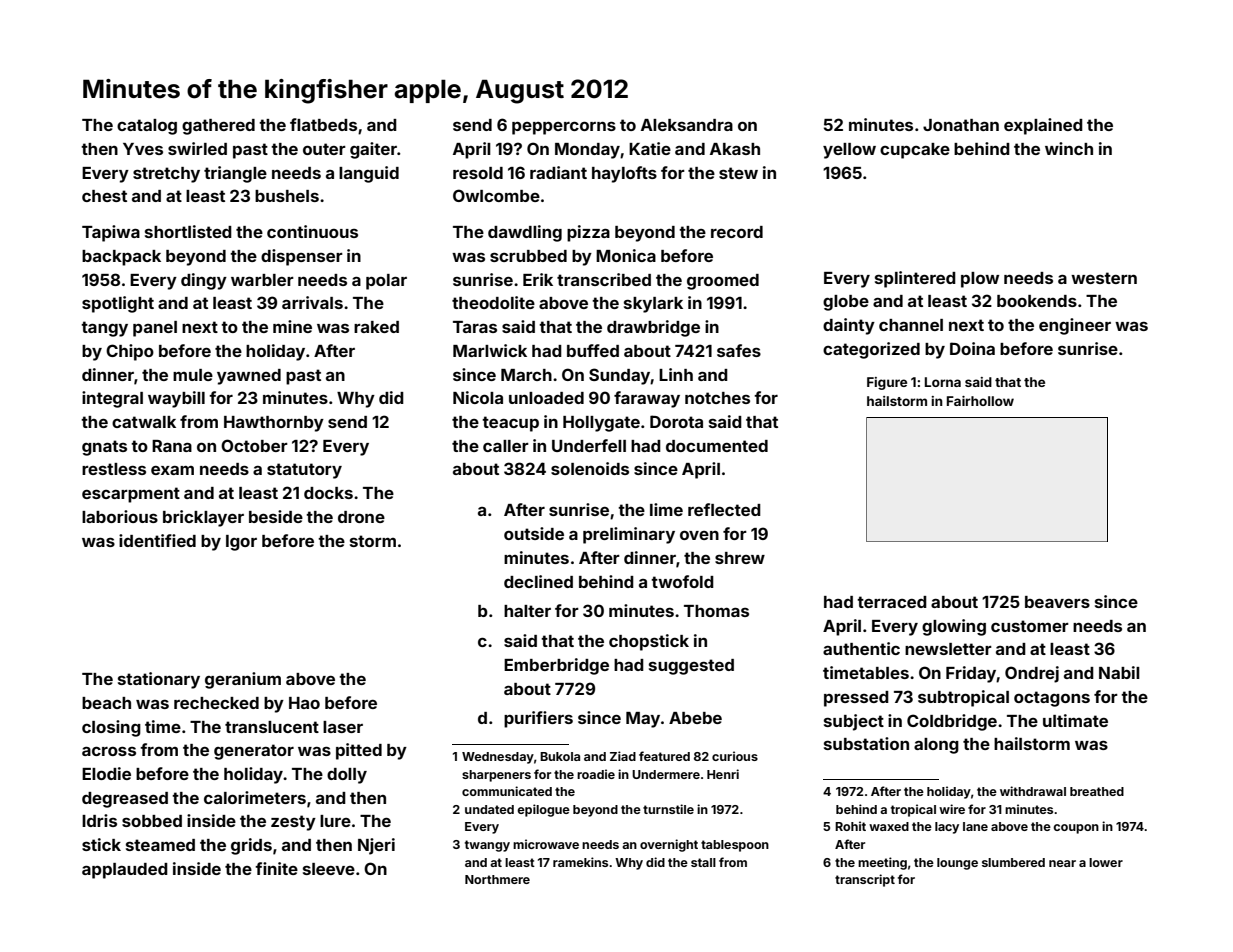 The height and width of the screenshot is (952, 1233). I want to click on suggested, so click(691, 667).
